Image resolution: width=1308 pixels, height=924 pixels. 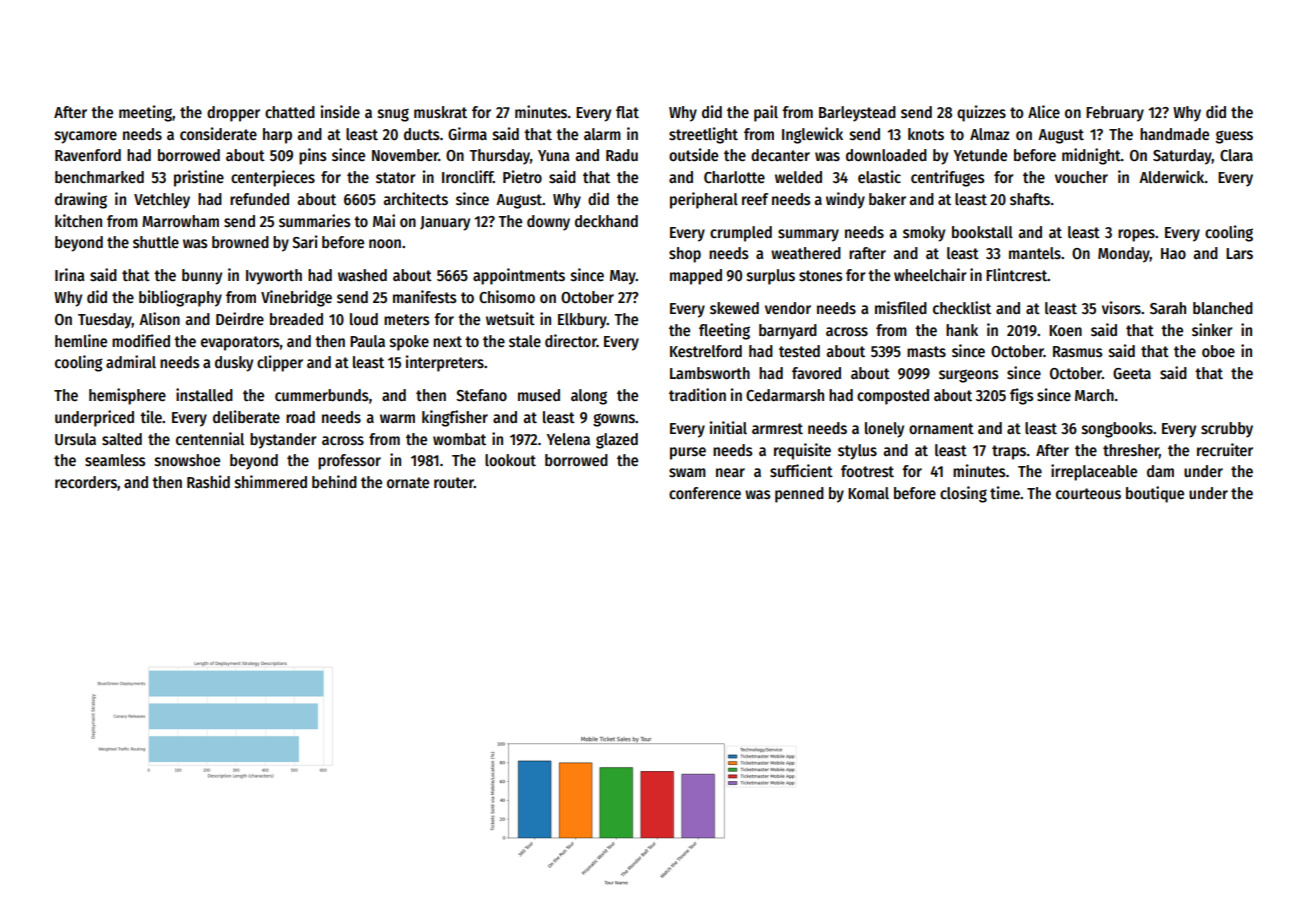 What do you see at coordinates (259, 199) in the screenshot?
I see `refunded` at bounding box center [259, 199].
